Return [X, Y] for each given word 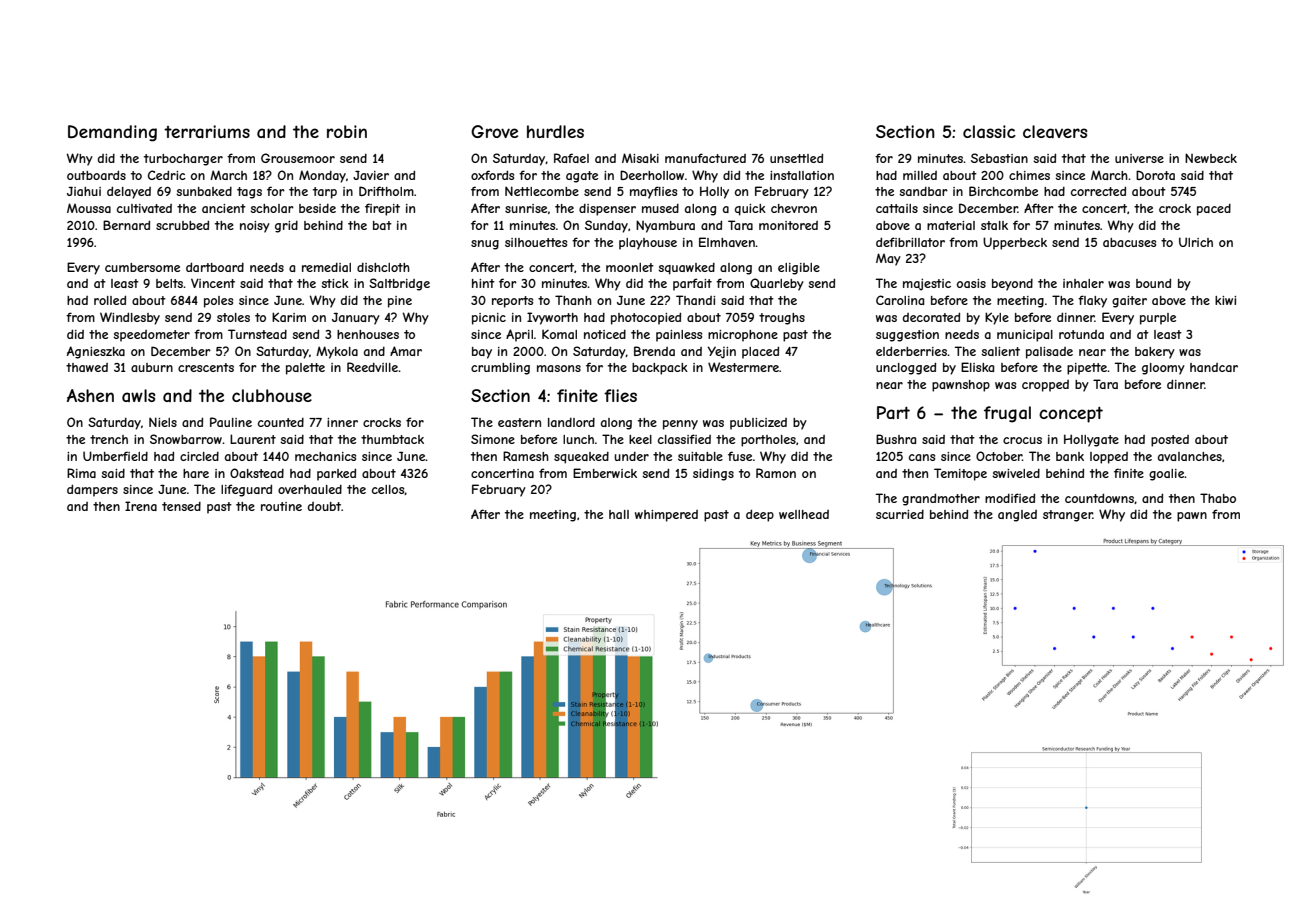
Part [893, 412]
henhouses [368, 334]
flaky [1092, 301]
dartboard [215, 267]
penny [680, 425]
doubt [324, 506]
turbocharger [183, 160]
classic [989, 131]
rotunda [1081, 334]
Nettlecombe [542, 191]
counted [281, 422]
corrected [1098, 191]
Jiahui [84, 191]
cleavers [1055, 131]
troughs [782, 319]
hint [483, 283]
